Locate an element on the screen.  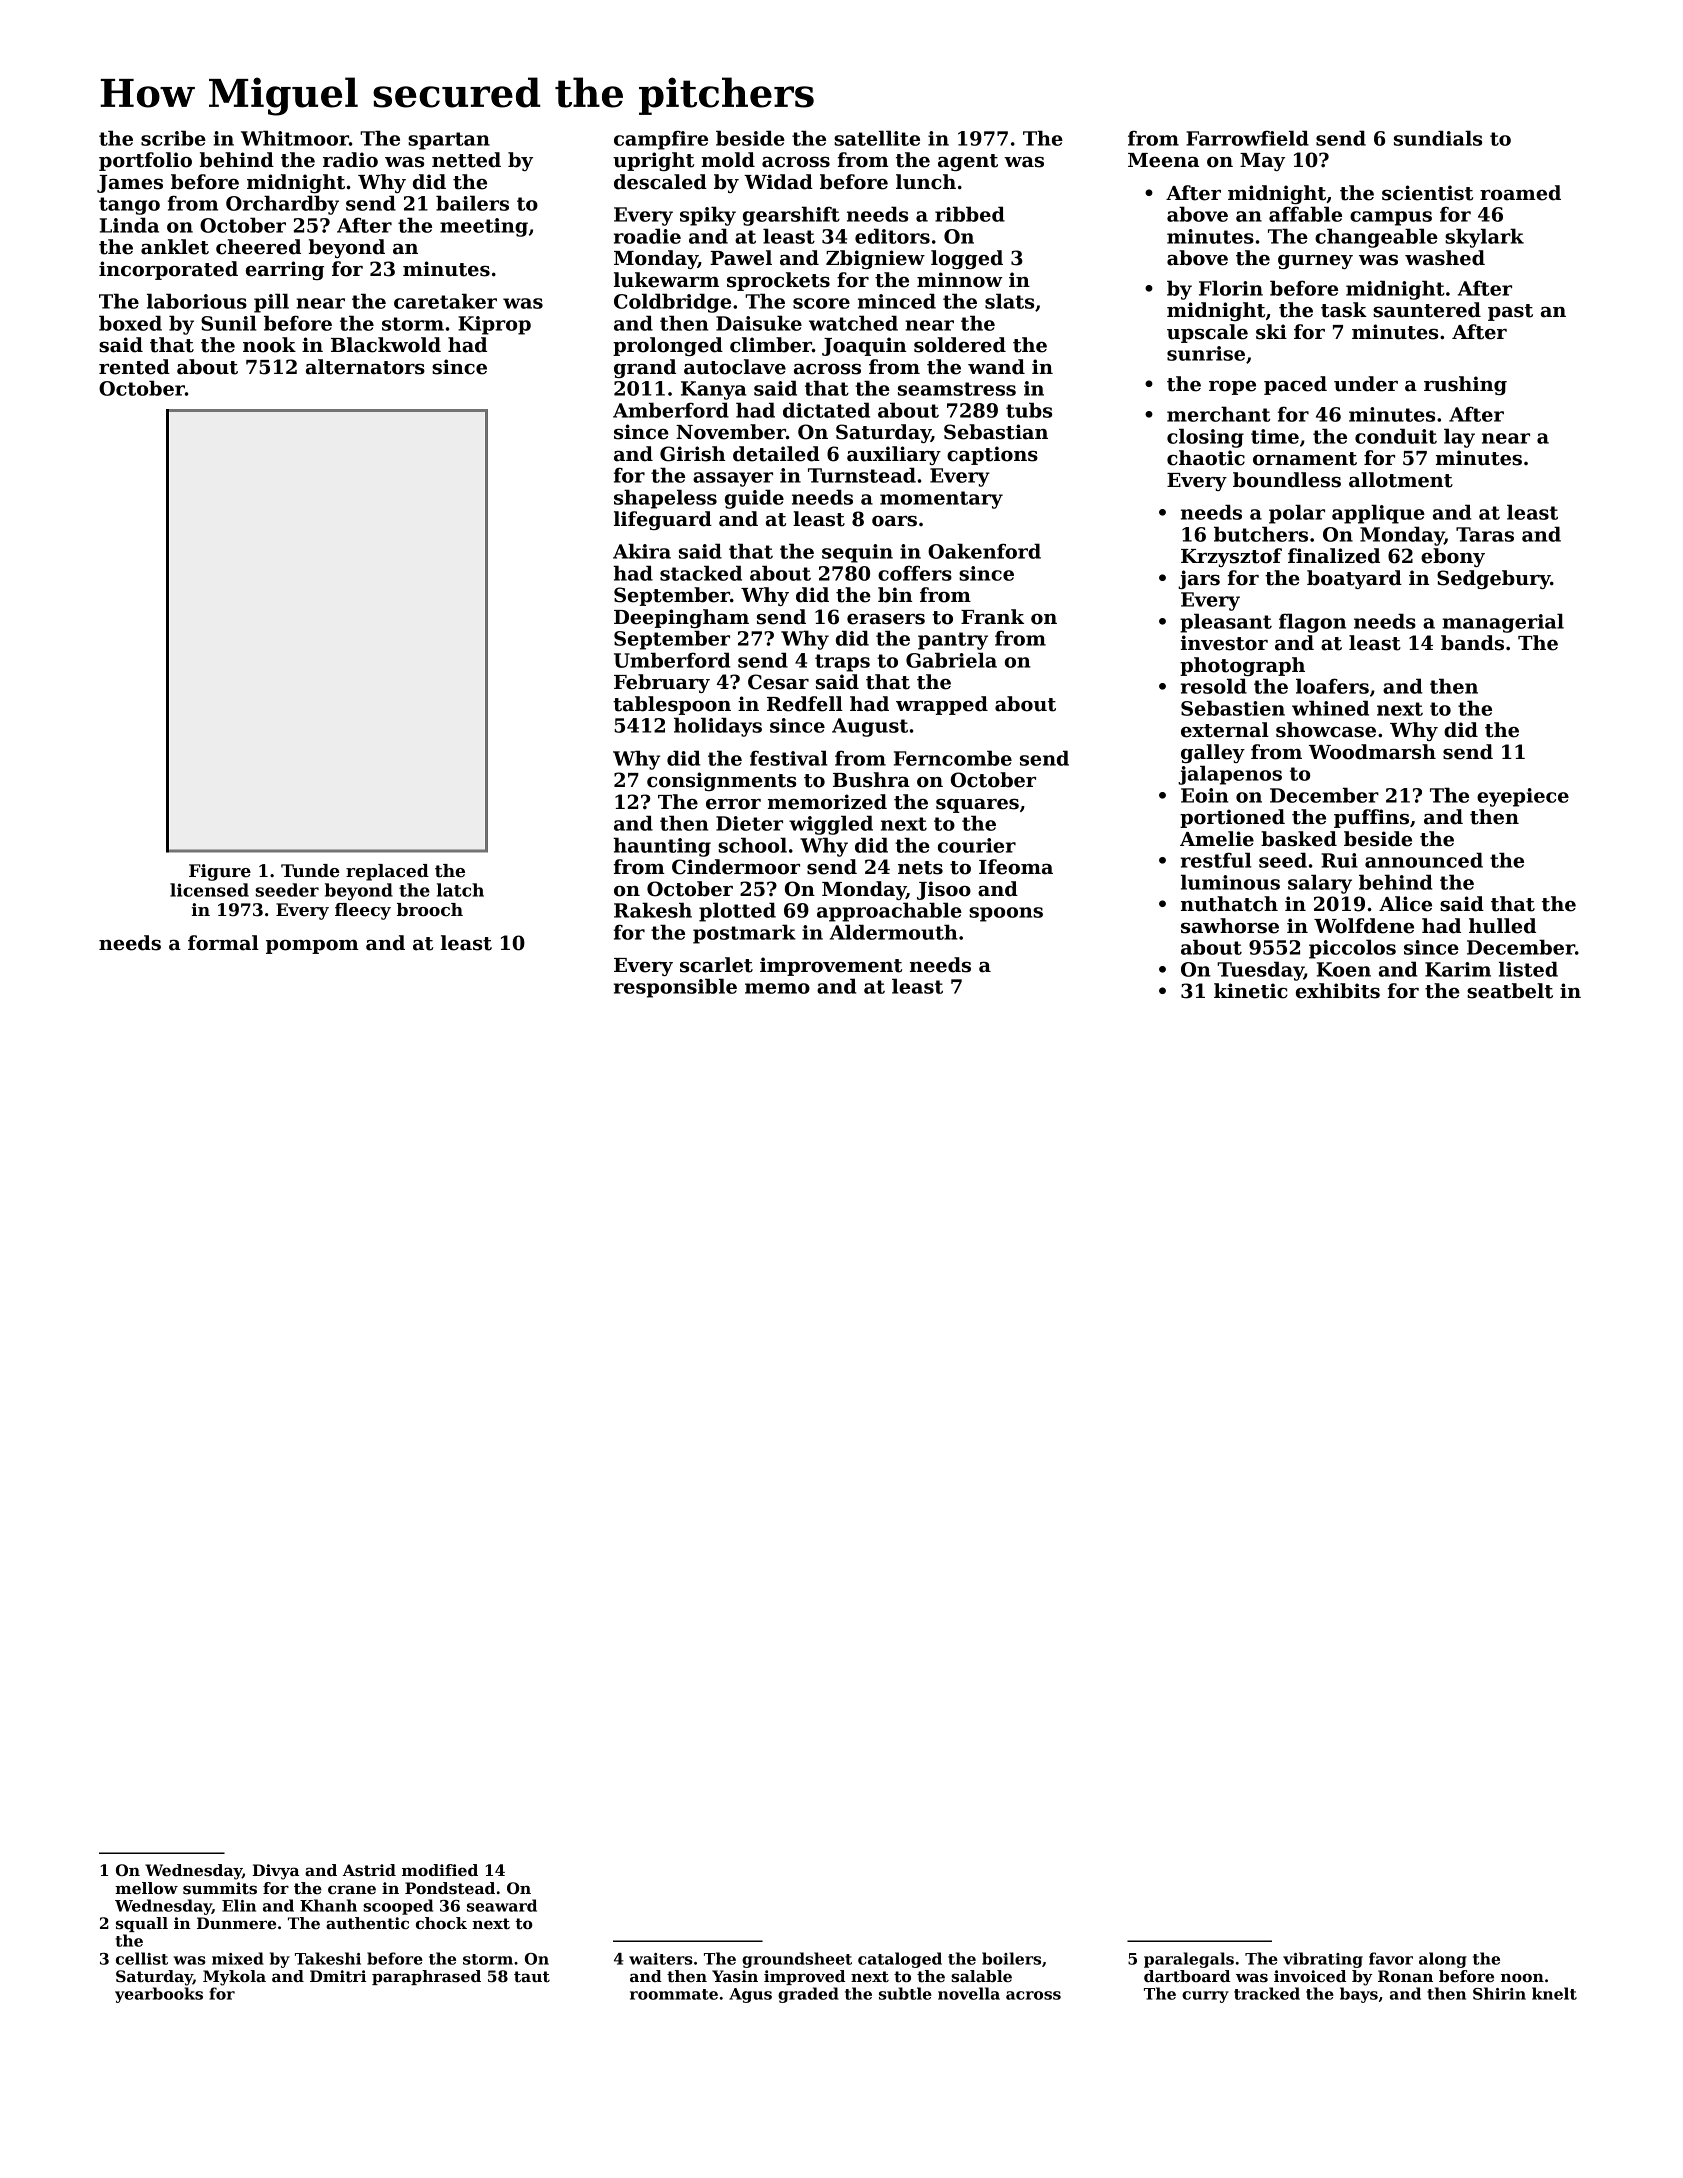
roamed is located at coordinates (1520, 193).
